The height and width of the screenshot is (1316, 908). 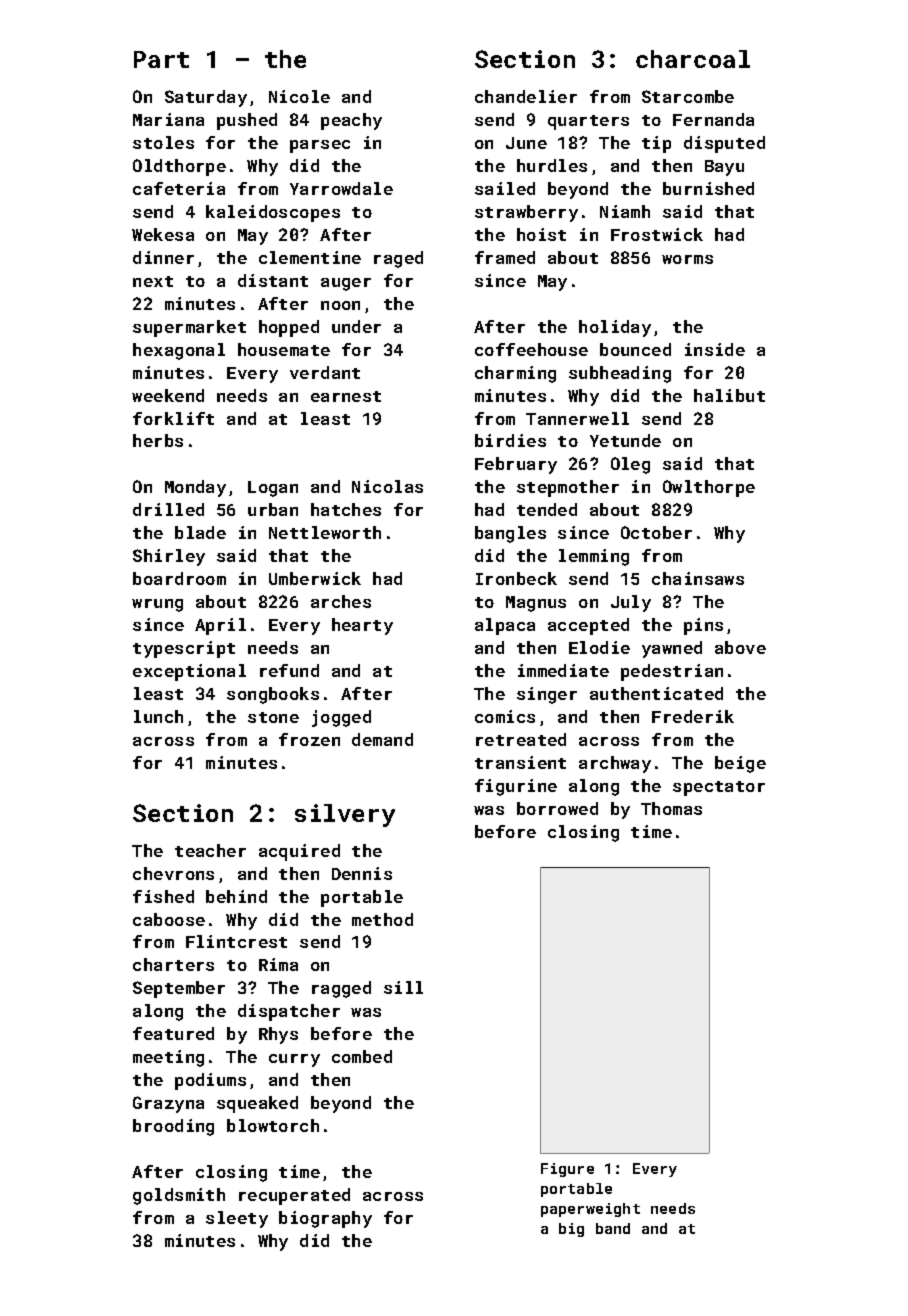 I want to click on charcoal, so click(x=693, y=59).
